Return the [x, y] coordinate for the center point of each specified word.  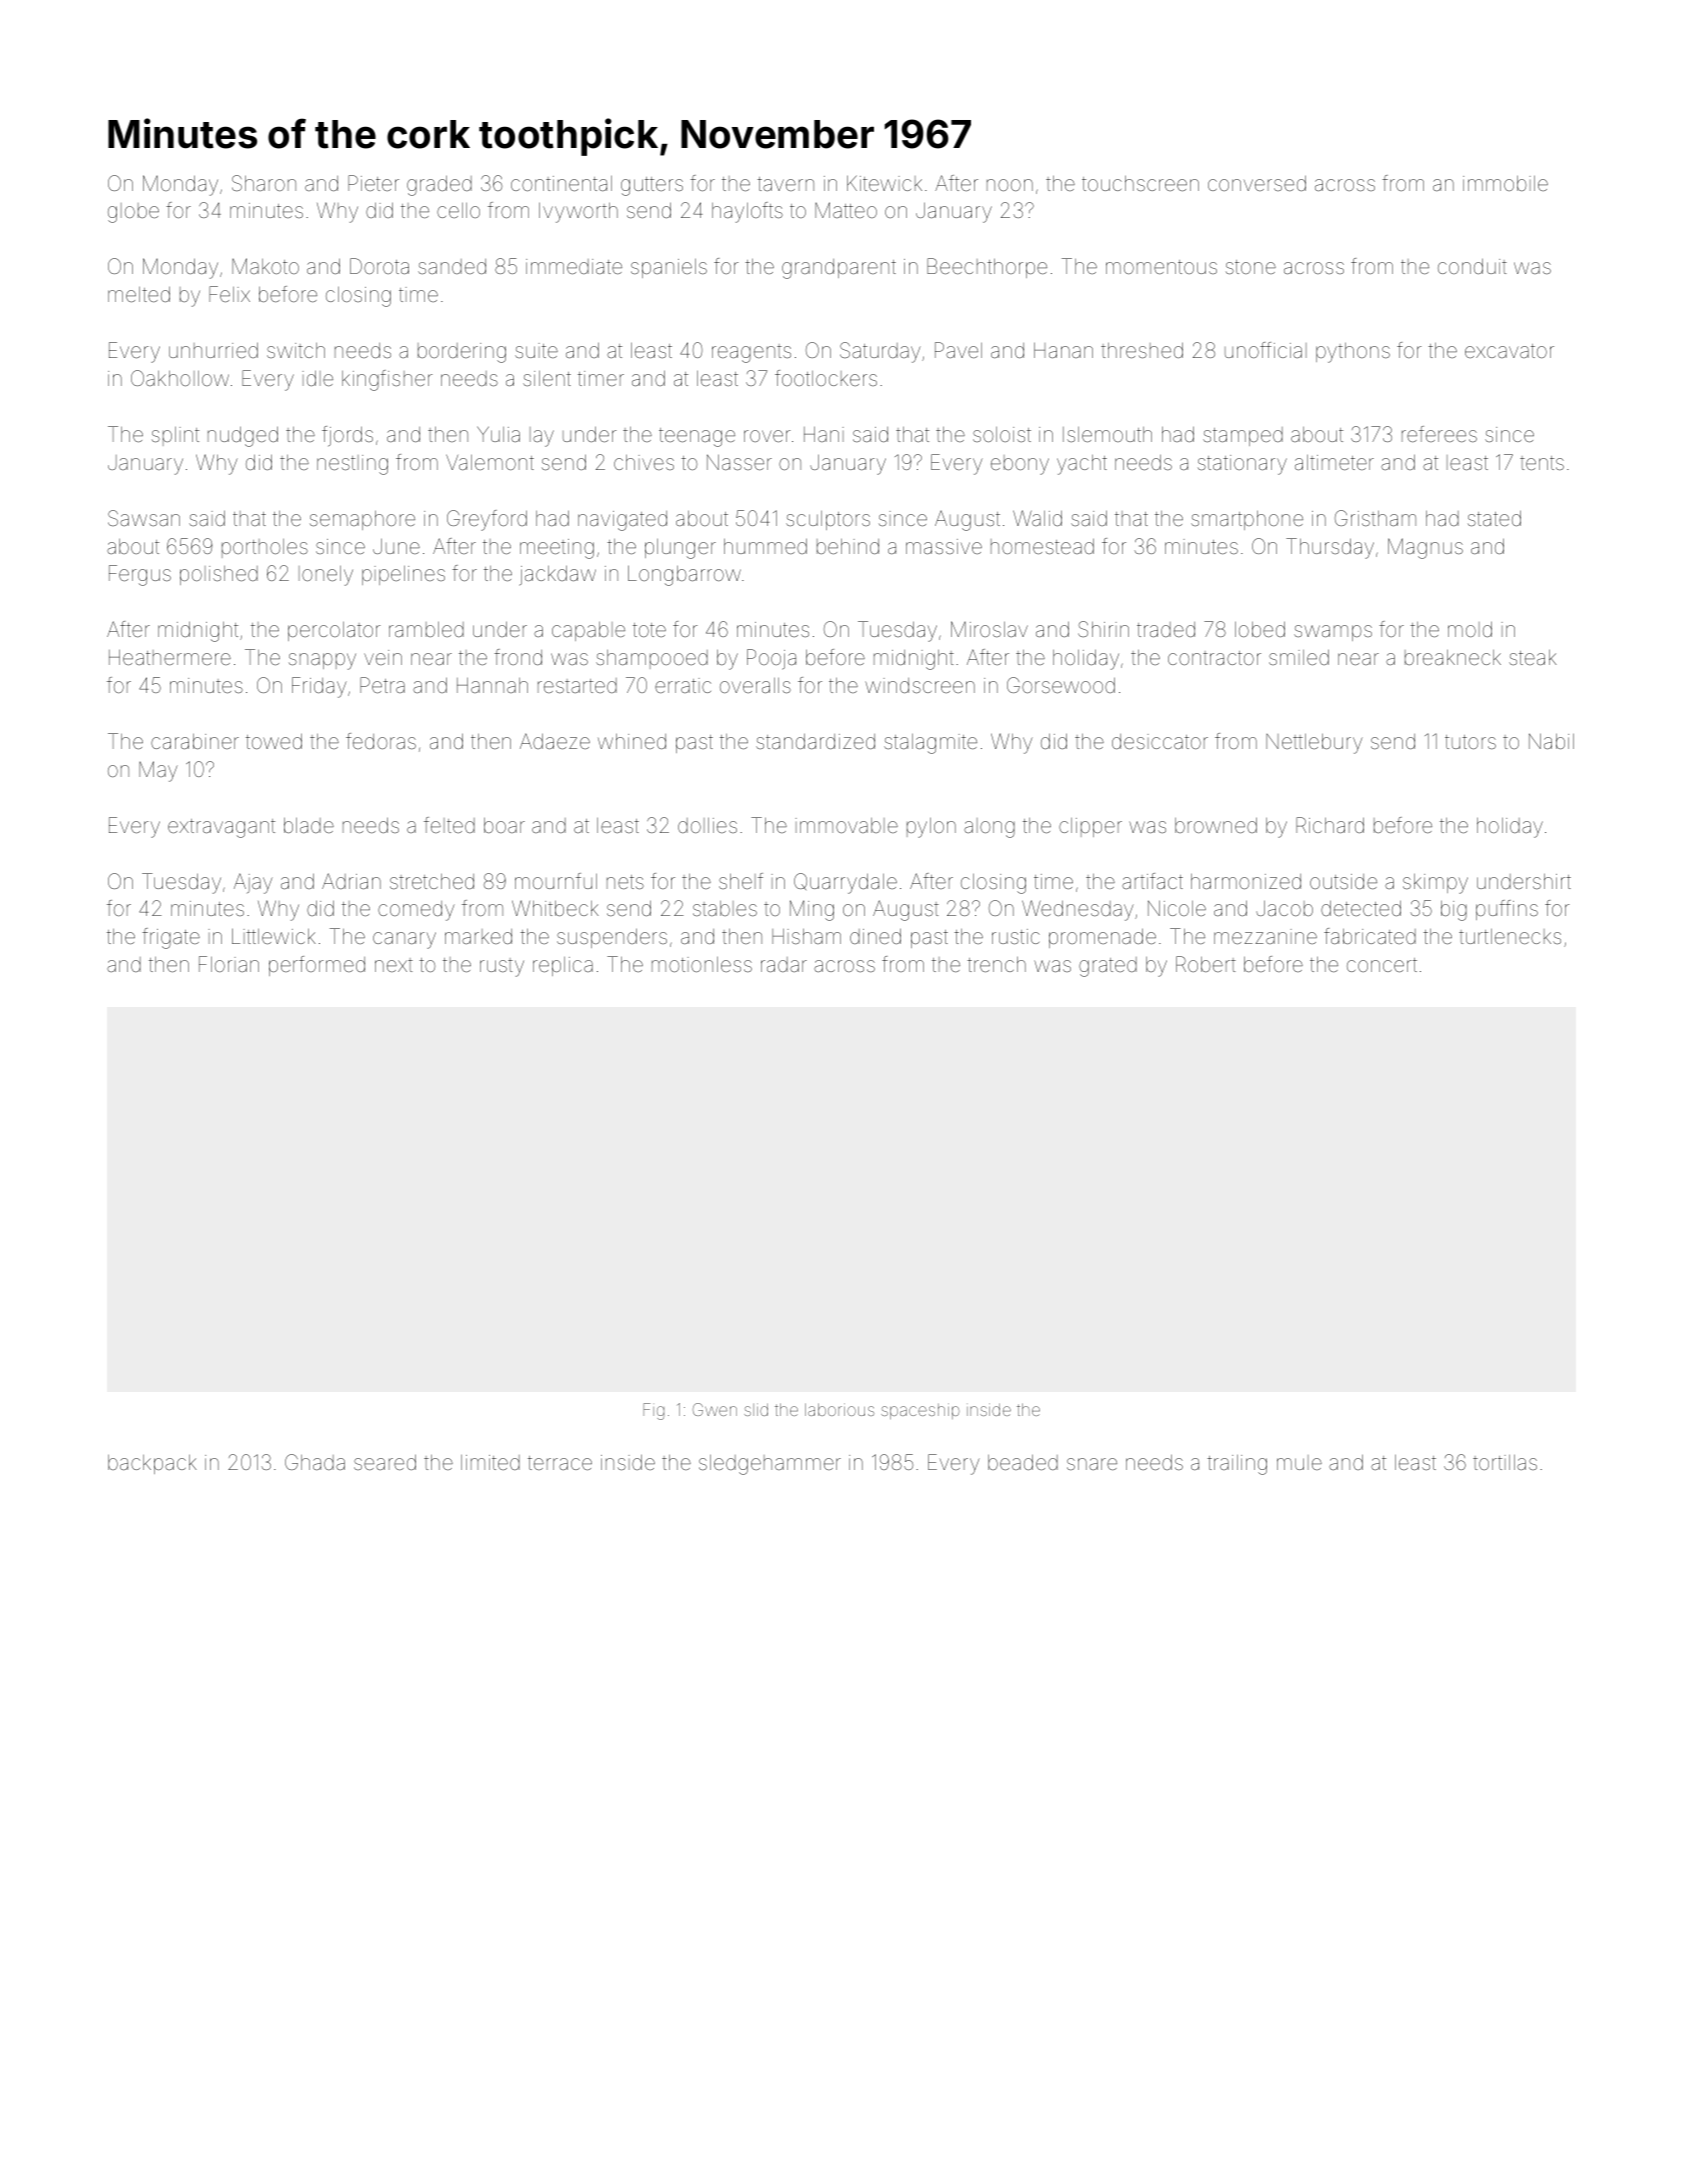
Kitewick [884, 183]
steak [1533, 657]
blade [309, 825]
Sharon [264, 183]
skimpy [1435, 884]
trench [996, 964]
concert [1382, 965]
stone [1251, 267]
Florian [229, 964]
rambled [426, 629]
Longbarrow [684, 575]
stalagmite [930, 744]
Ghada [315, 1462]
